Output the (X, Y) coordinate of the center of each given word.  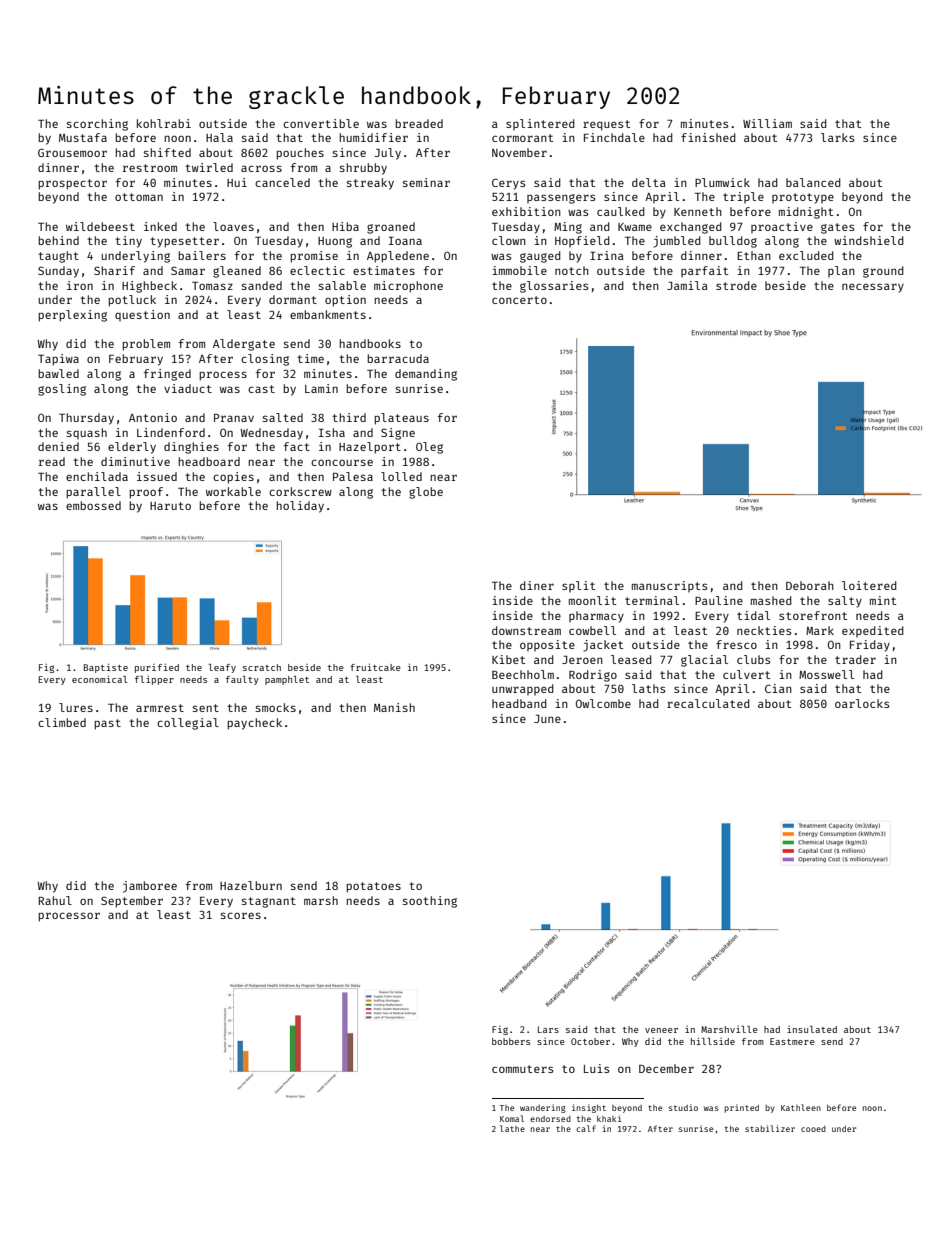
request (606, 125)
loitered (869, 585)
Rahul (55, 900)
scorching (97, 125)
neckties (764, 630)
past (107, 724)
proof (146, 493)
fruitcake (375, 667)
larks (837, 137)
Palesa (353, 476)
